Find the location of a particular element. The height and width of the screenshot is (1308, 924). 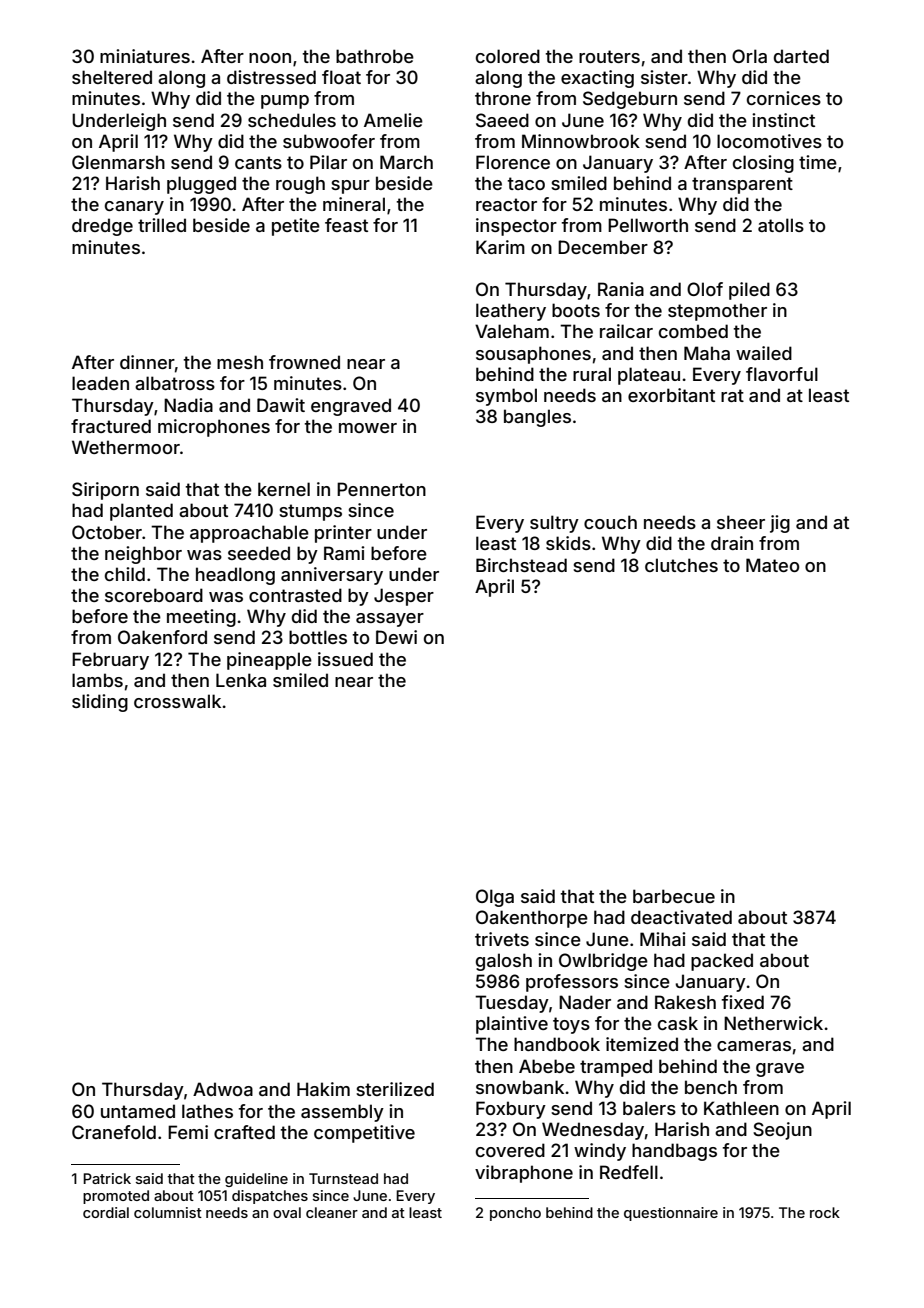

packed is located at coordinates (722, 962).
